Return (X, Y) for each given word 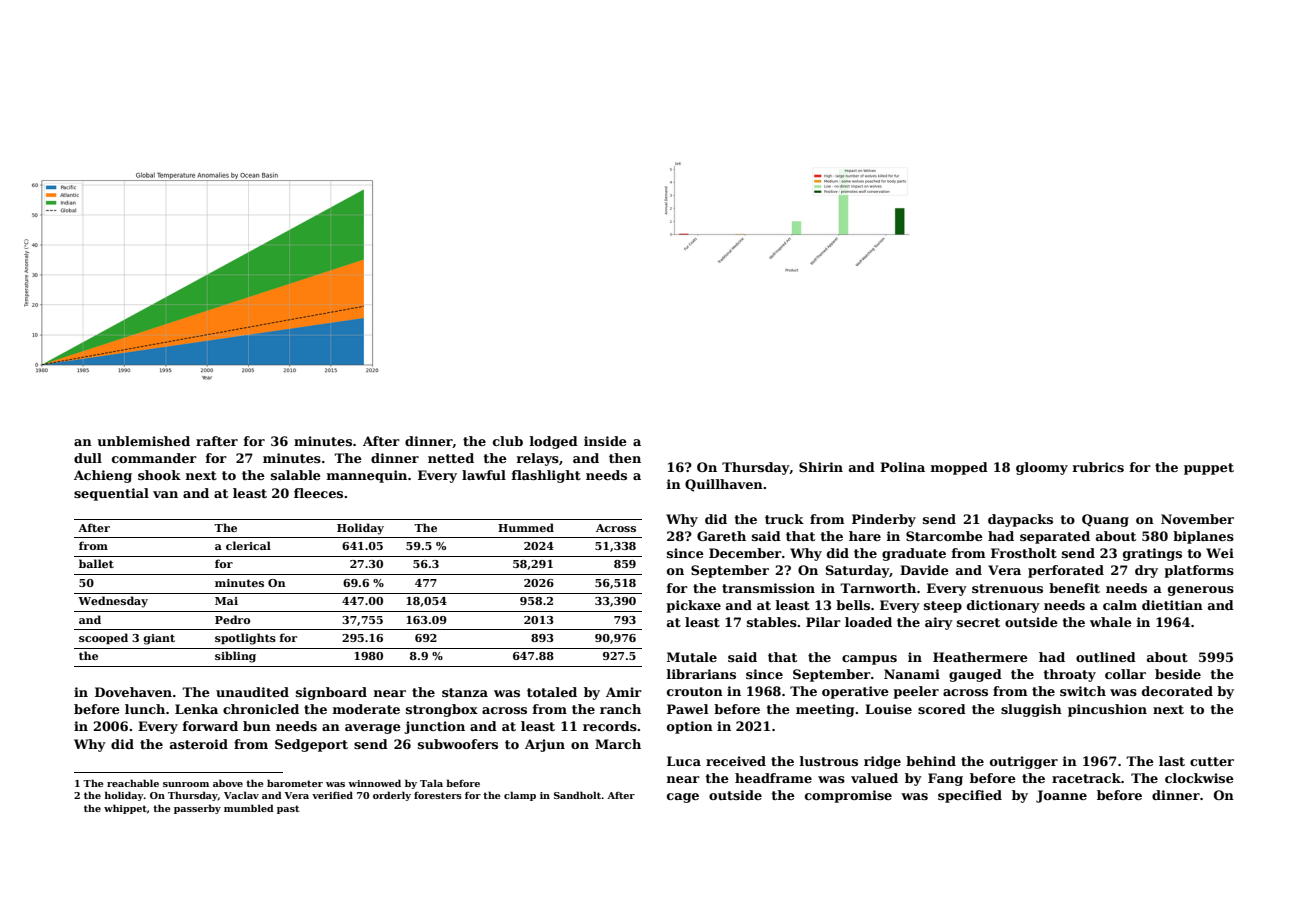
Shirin (821, 467)
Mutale (692, 657)
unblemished (143, 441)
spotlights (245, 639)
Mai (226, 601)
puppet (1209, 469)
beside (1178, 674)
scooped (103, 638)
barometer (295, 783)
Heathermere (980, 657)
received (736, 761)
